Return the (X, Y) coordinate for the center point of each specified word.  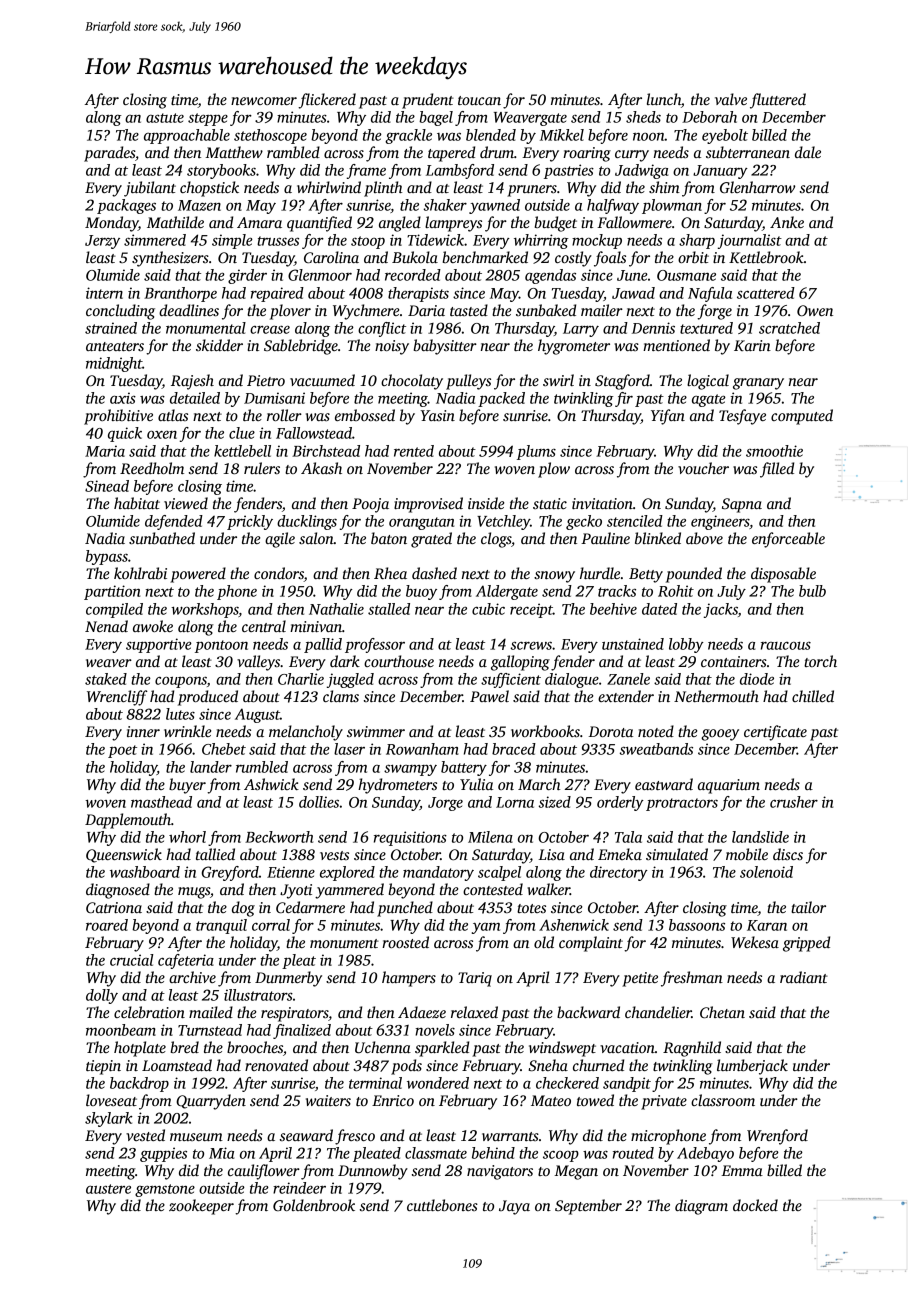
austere (108, 1189)
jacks (721, 610)
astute (165, 118)
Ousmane (686, 275)
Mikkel (562, 135)
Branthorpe (180, 294)
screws (531, 645)
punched (405, 909)
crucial (132, 960)
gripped (806, 944)
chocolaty (412, 382)
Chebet (224, 749)
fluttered (778, 101)
